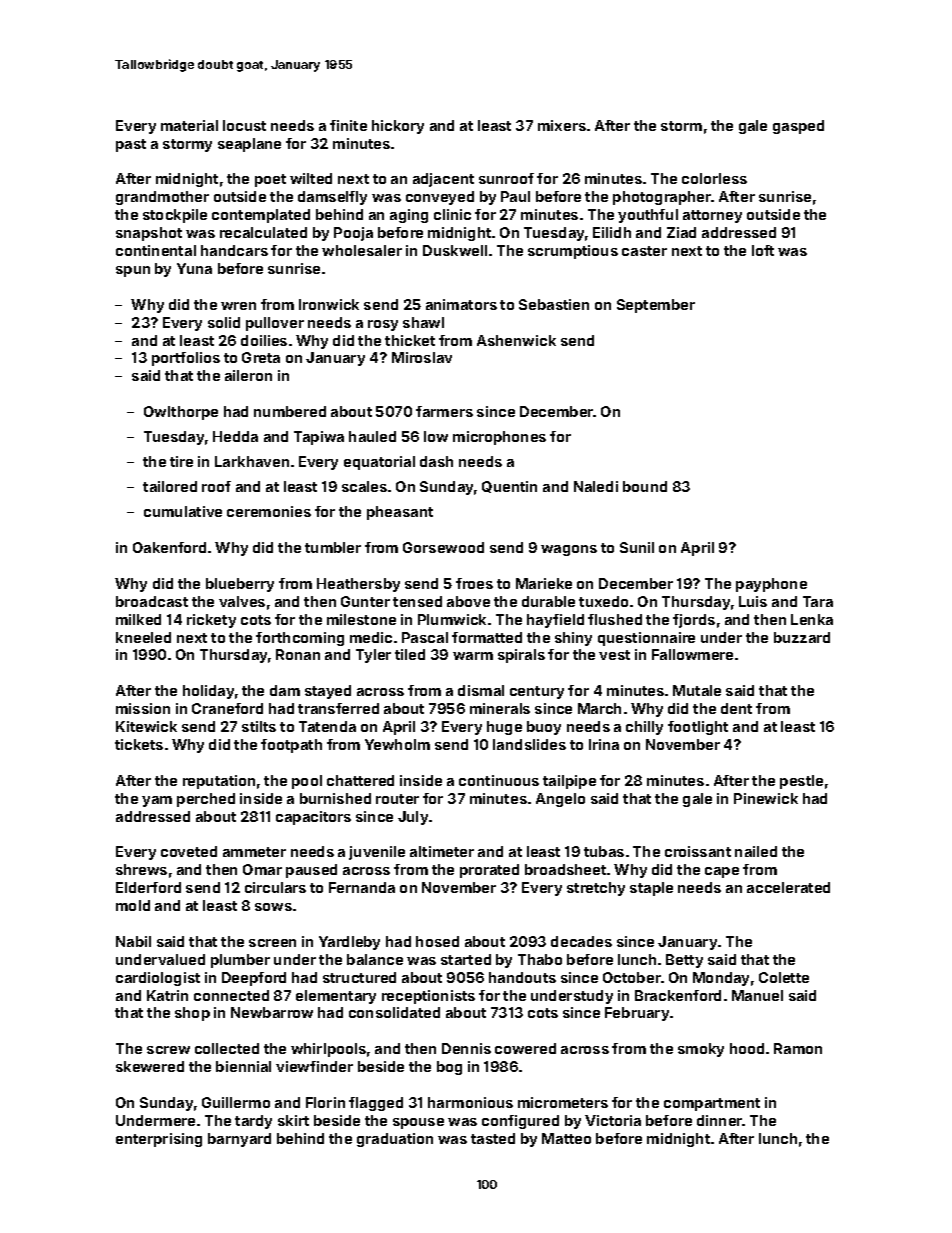 The height and width of the page is (1233, 952). I want to click on spun, so click(133, 271).
